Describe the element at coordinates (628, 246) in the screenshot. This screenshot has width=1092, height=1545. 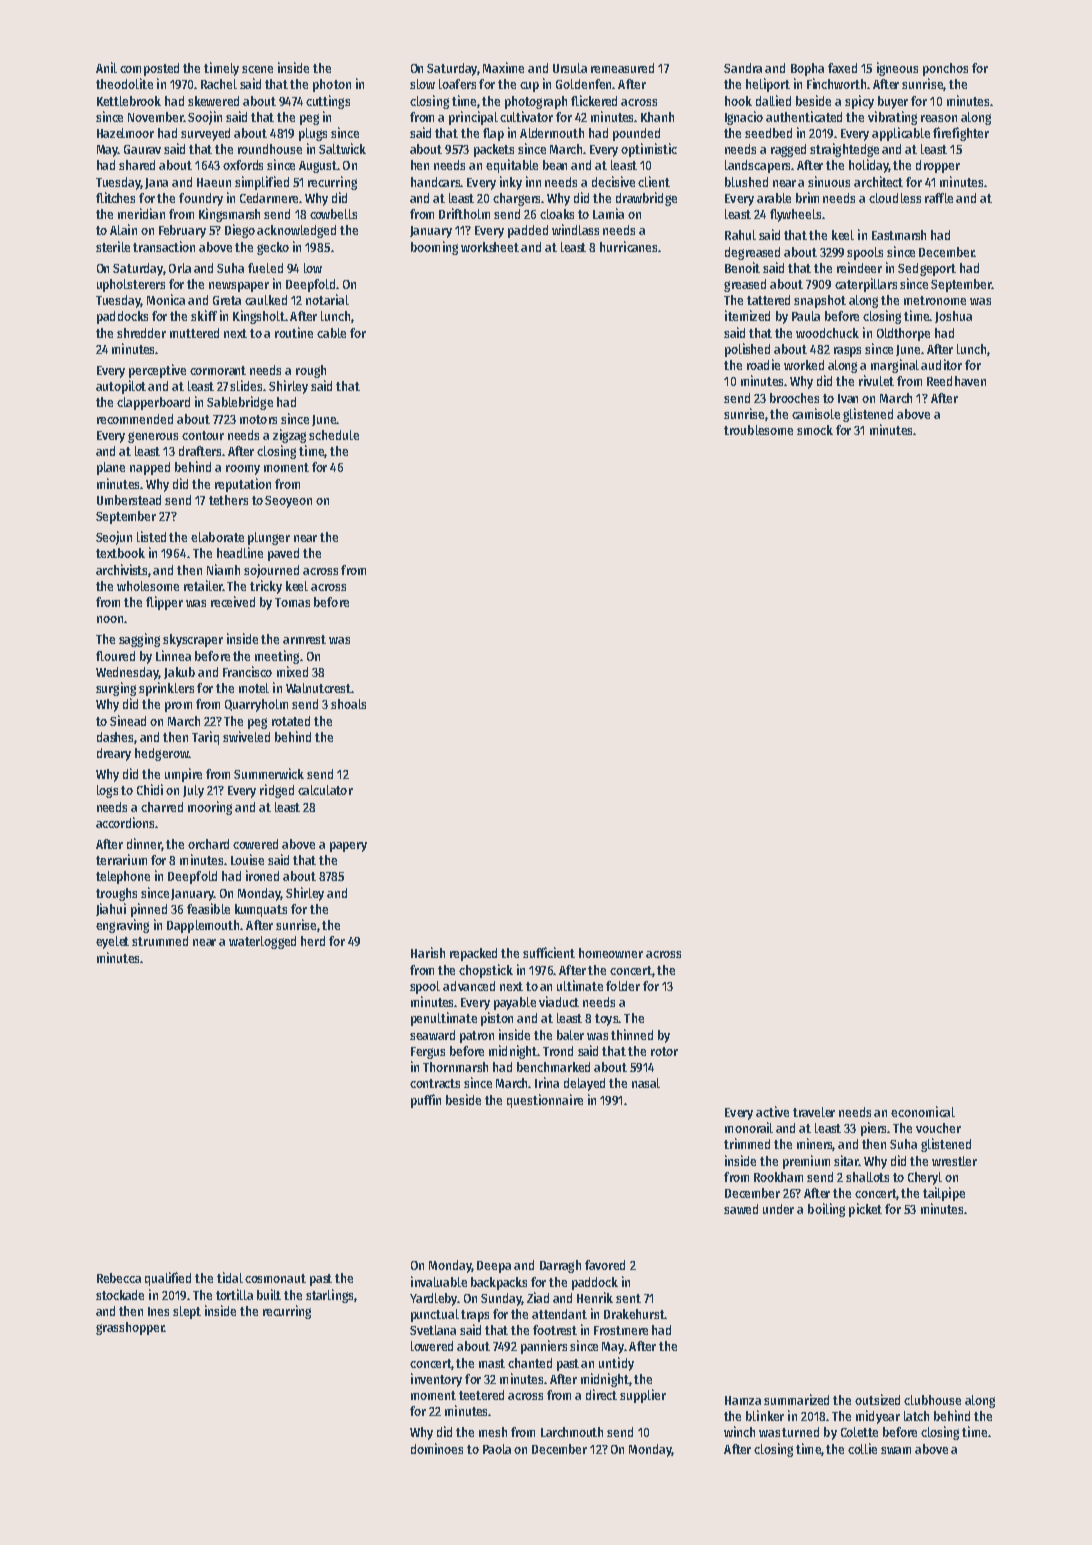
I see `hurricanes` at that location.
